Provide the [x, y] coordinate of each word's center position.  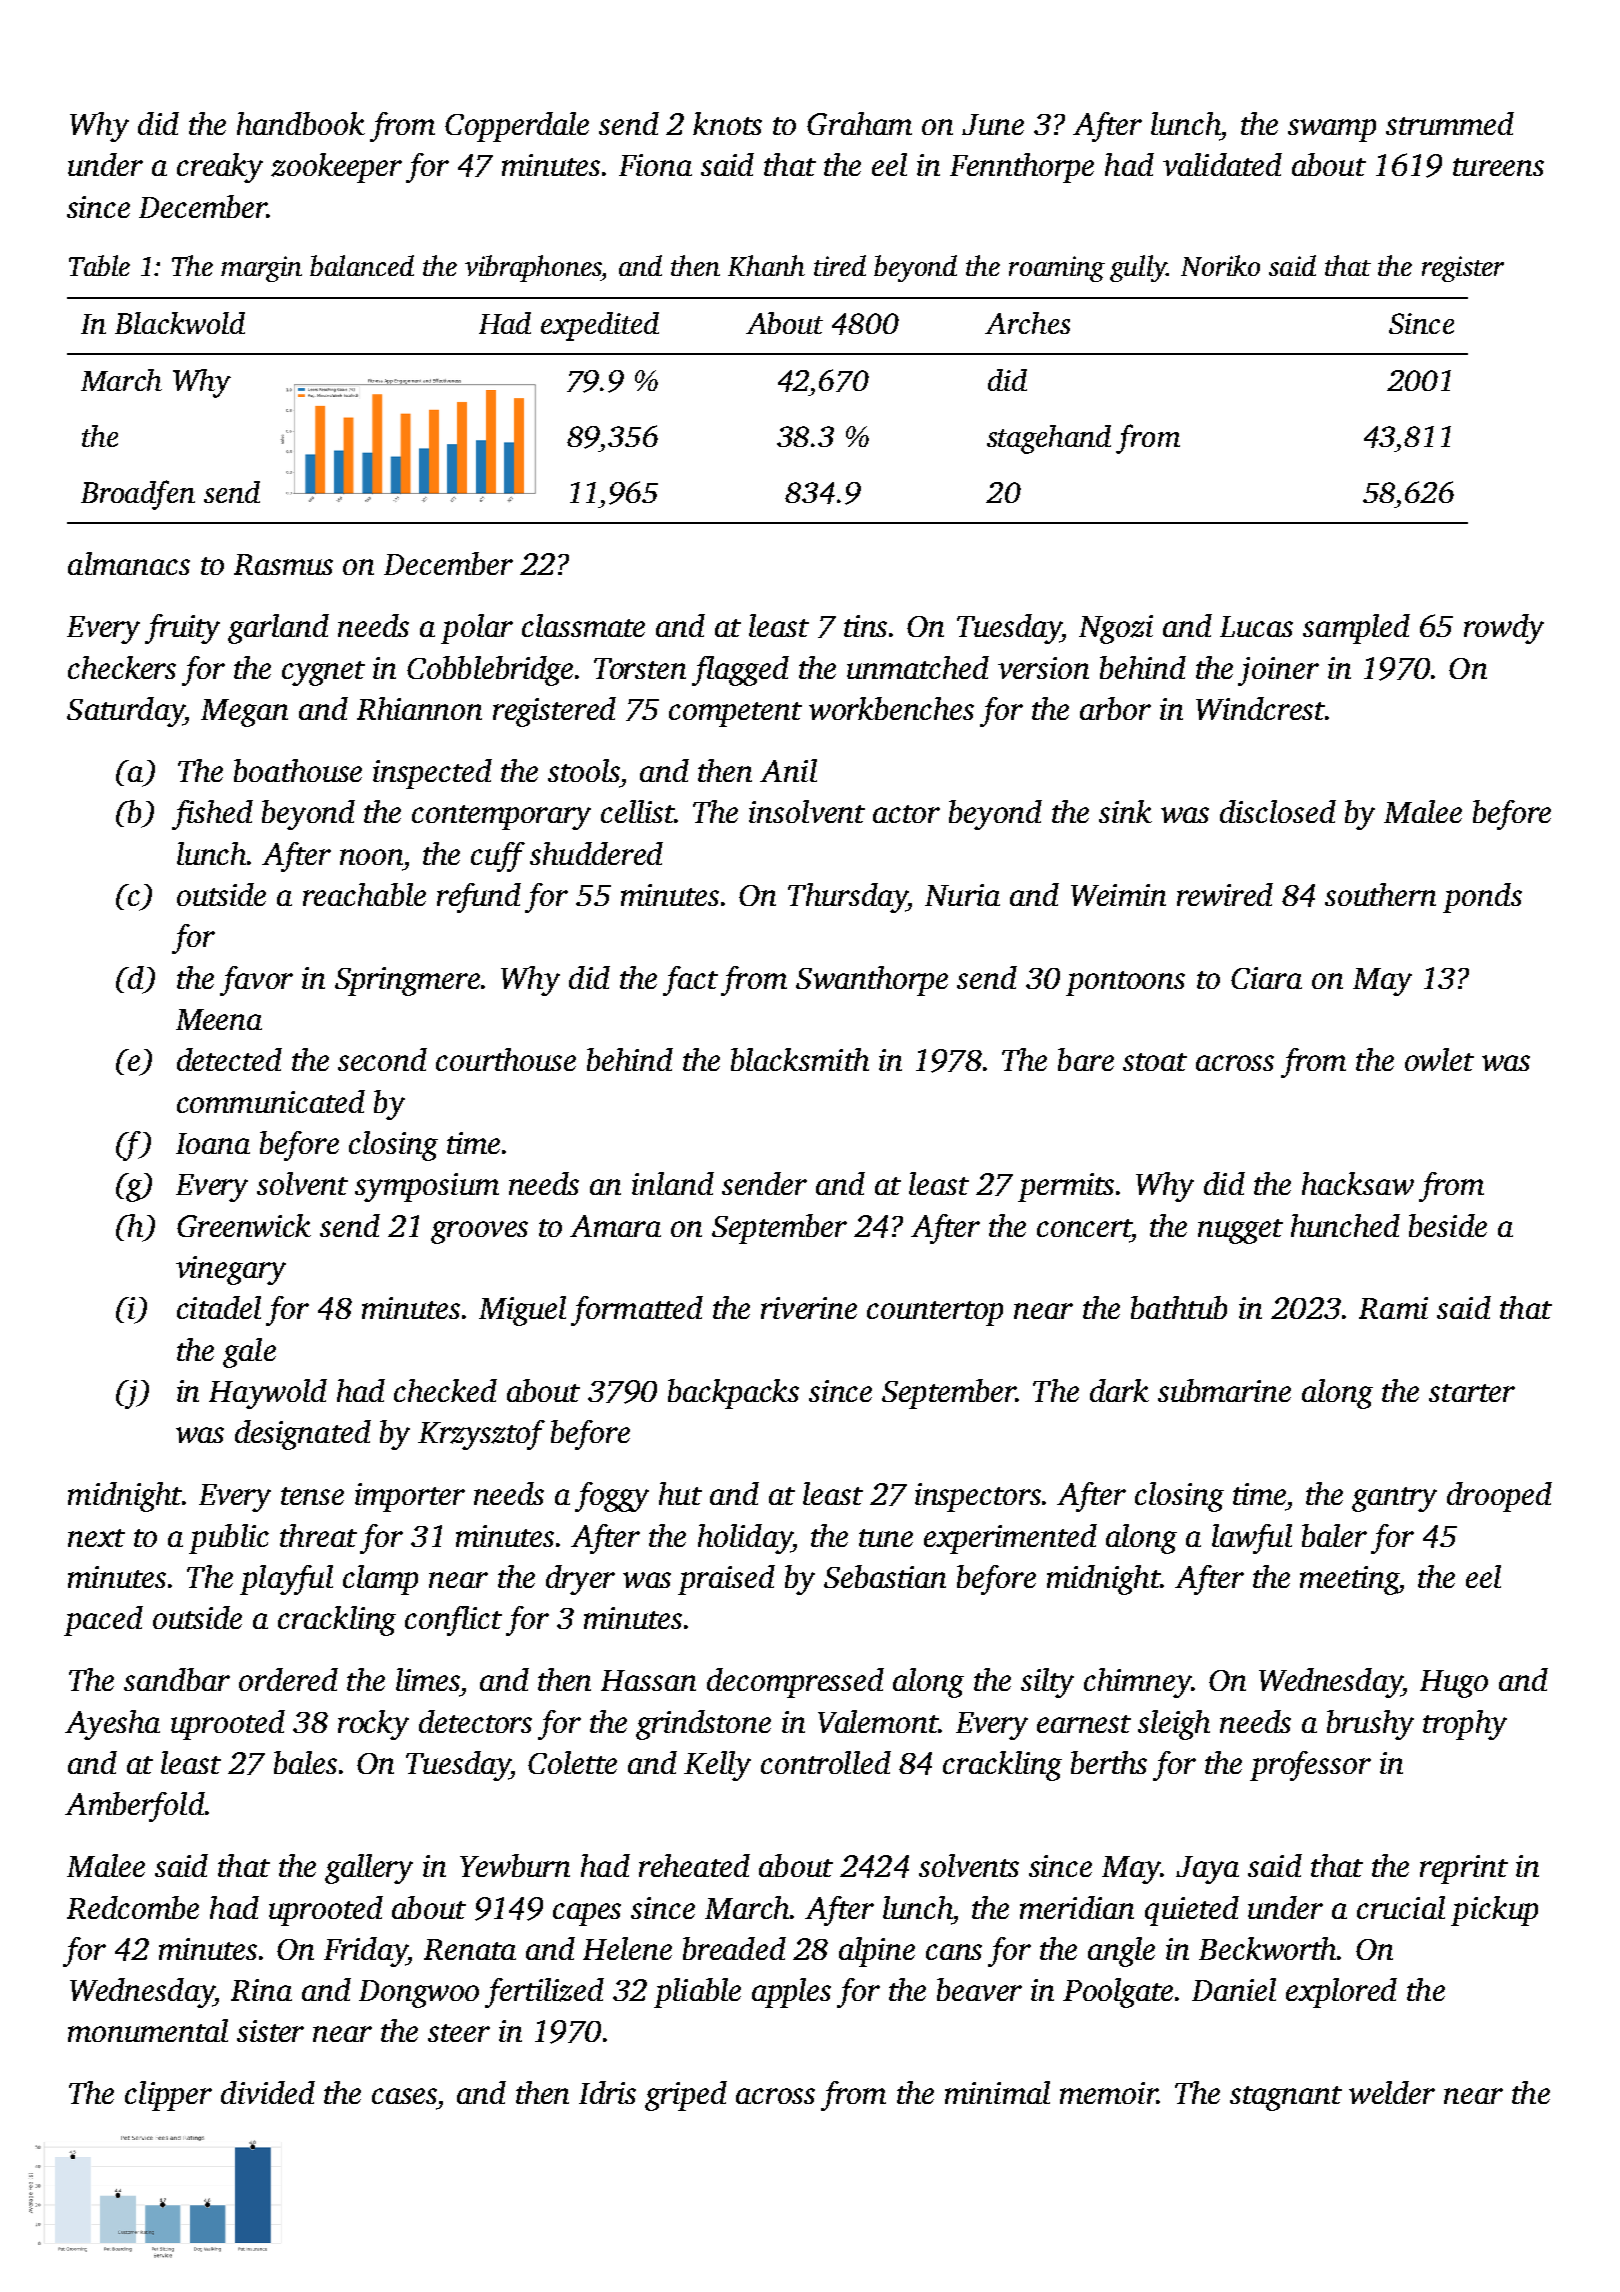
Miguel [522, 1311]
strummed [1450, 123]
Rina [261, 1990]
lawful [1252, 1539]
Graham [859, 123]
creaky [220, 168]
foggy [612, 1497]
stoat [1155, 1062]
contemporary [501, 817]
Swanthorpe [872, 981]
